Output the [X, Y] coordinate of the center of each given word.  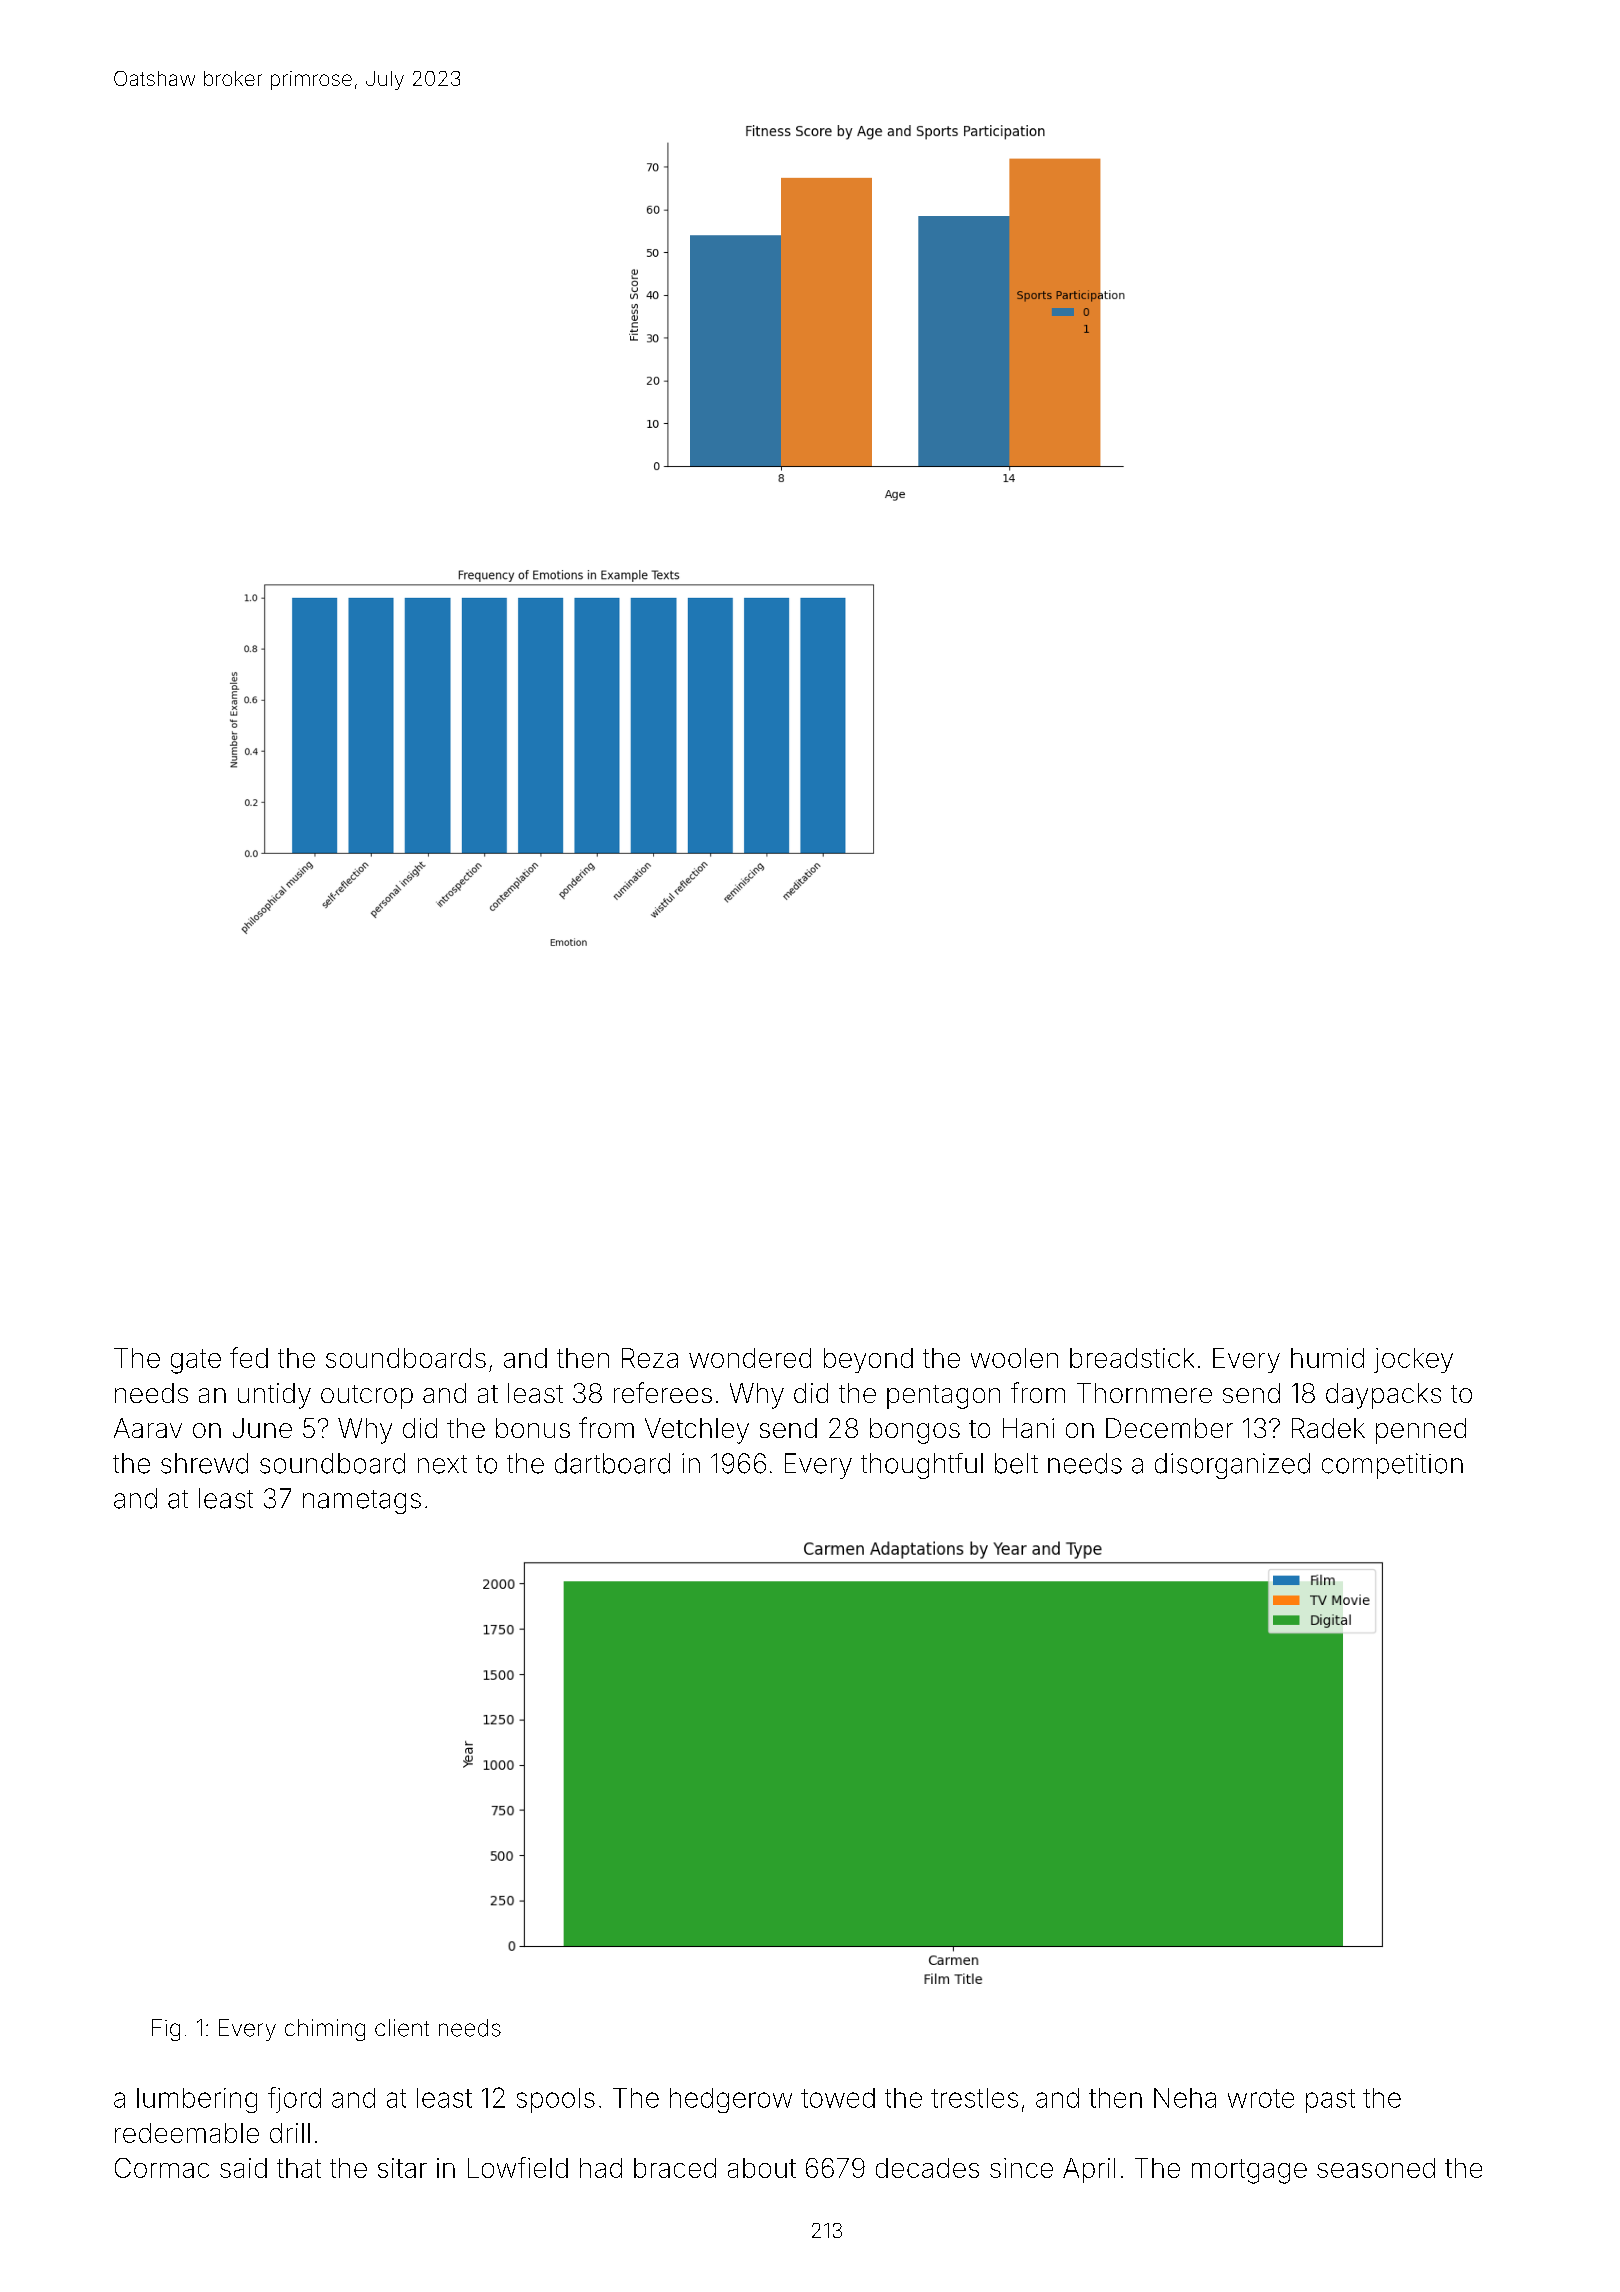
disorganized [1232, 1466]
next [442, 1464]
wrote [1261, 2098]
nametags [362, 1502]
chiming [325, 2030]
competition [1392, 1466]
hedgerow [731, 2100]
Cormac [162, 2168]
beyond [868, 1360]
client [402, 2028]
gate [196, 1361]
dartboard [612, 1463]
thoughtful [922, 1466]
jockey [1413, 1360]
